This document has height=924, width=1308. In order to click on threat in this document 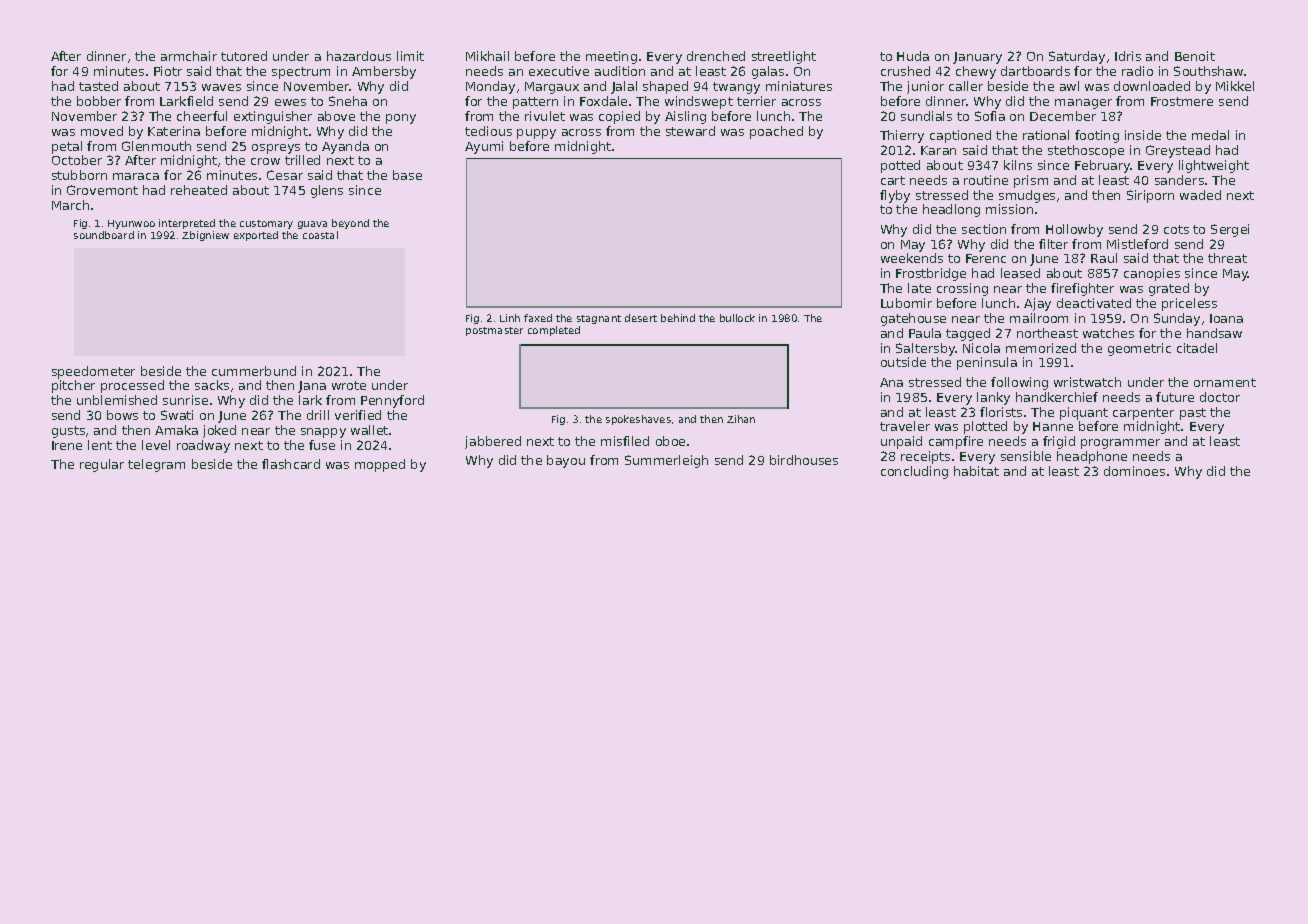, I will do `click(1227, 258)`.
